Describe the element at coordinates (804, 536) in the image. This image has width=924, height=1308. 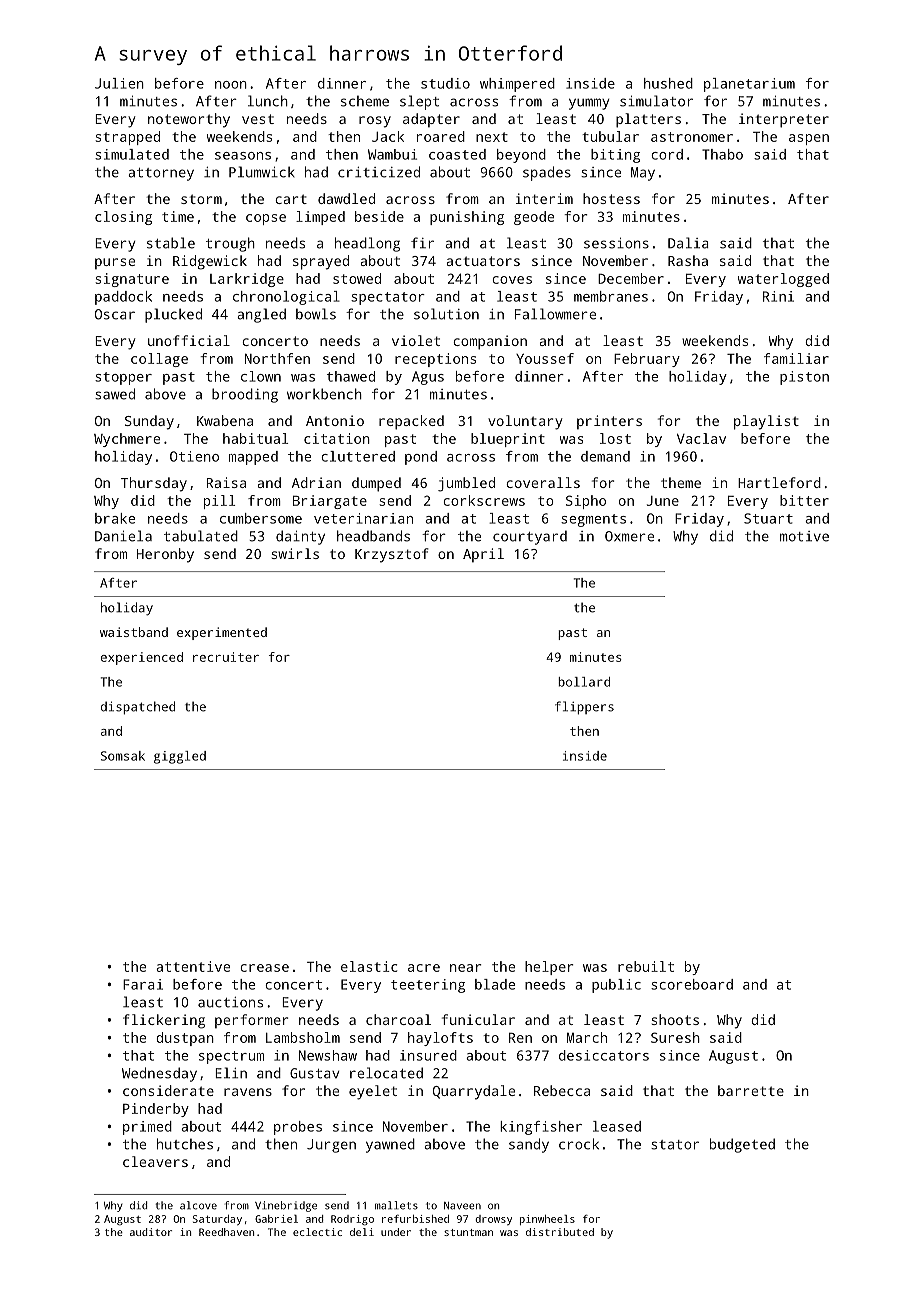
I see `motive` at that location.
